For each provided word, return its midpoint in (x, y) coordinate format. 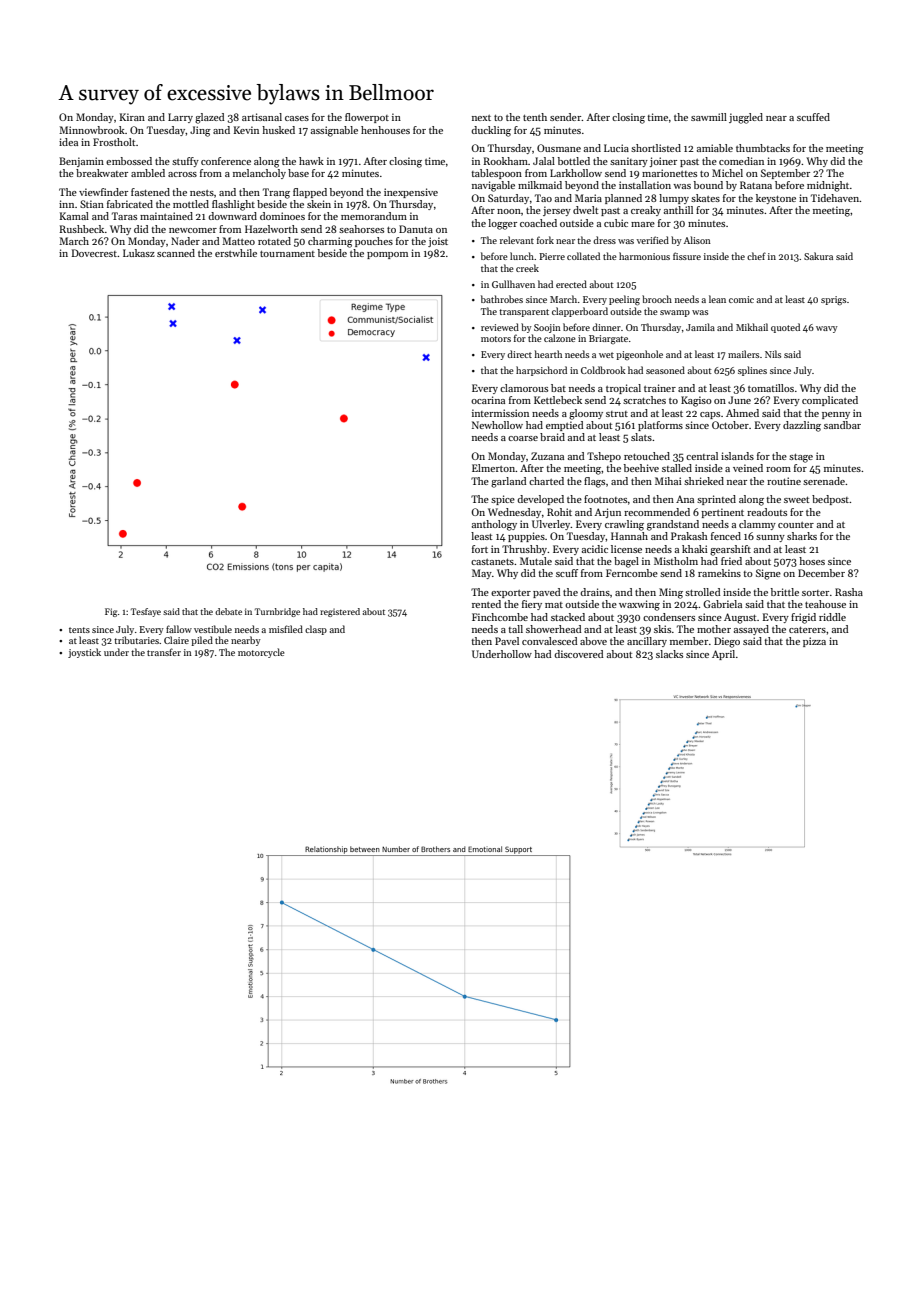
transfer (164, 652)
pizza (814, 642)
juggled (746, 118)
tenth (535, 117)
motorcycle (261, 653)
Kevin (246, 130)
